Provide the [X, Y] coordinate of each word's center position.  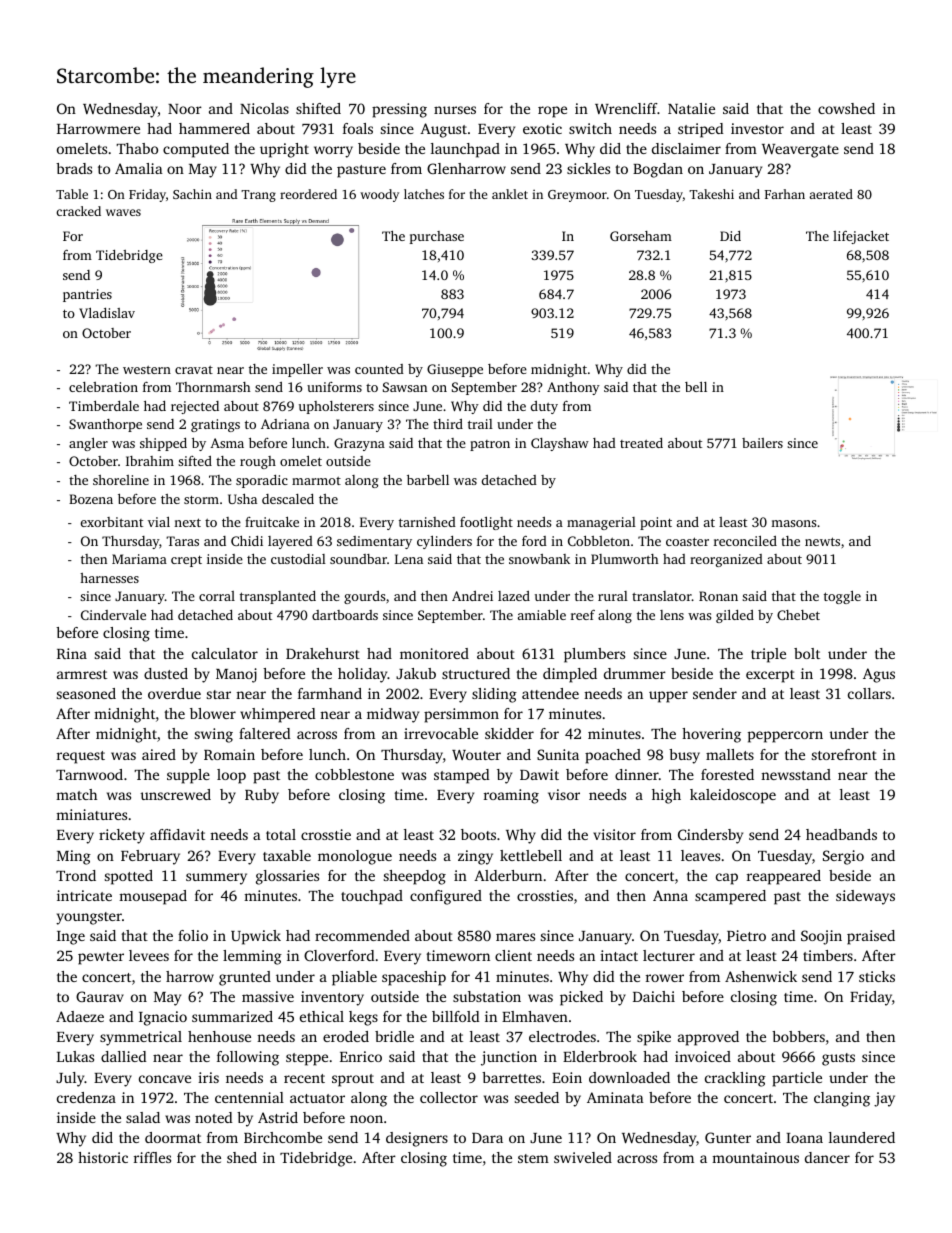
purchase [437, 237]
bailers [762, 443]
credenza [86, 1097]
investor [757, 128]
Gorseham [641, 236]
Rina [72, 653]
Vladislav [107, 313]
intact [619, 955]
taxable [287, 855]
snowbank [539, 559]
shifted [318, 108]
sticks [877, 976]
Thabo [137, 148]
